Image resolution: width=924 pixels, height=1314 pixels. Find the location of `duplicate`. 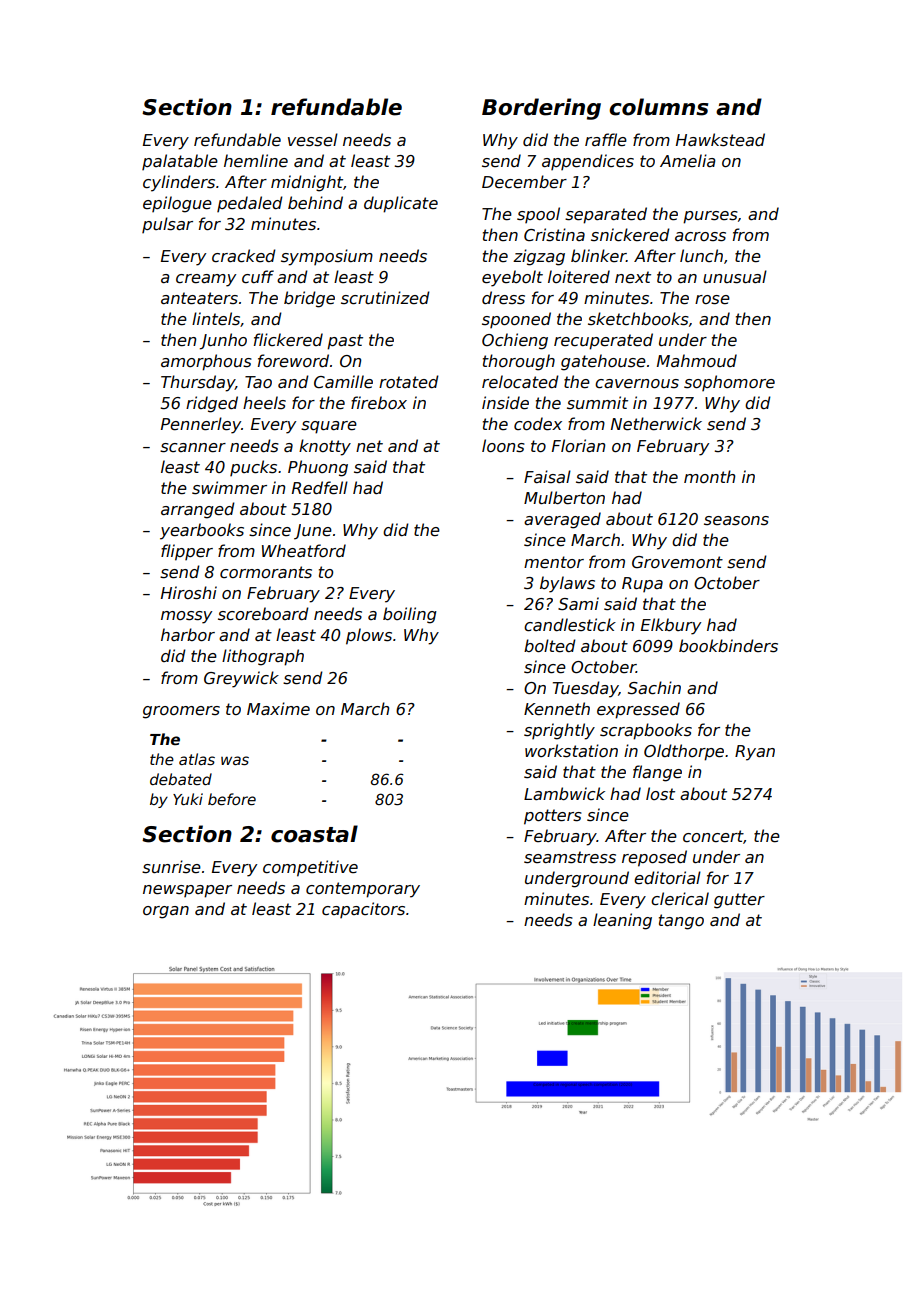

duplicate is located at coordinates (401, 204).
